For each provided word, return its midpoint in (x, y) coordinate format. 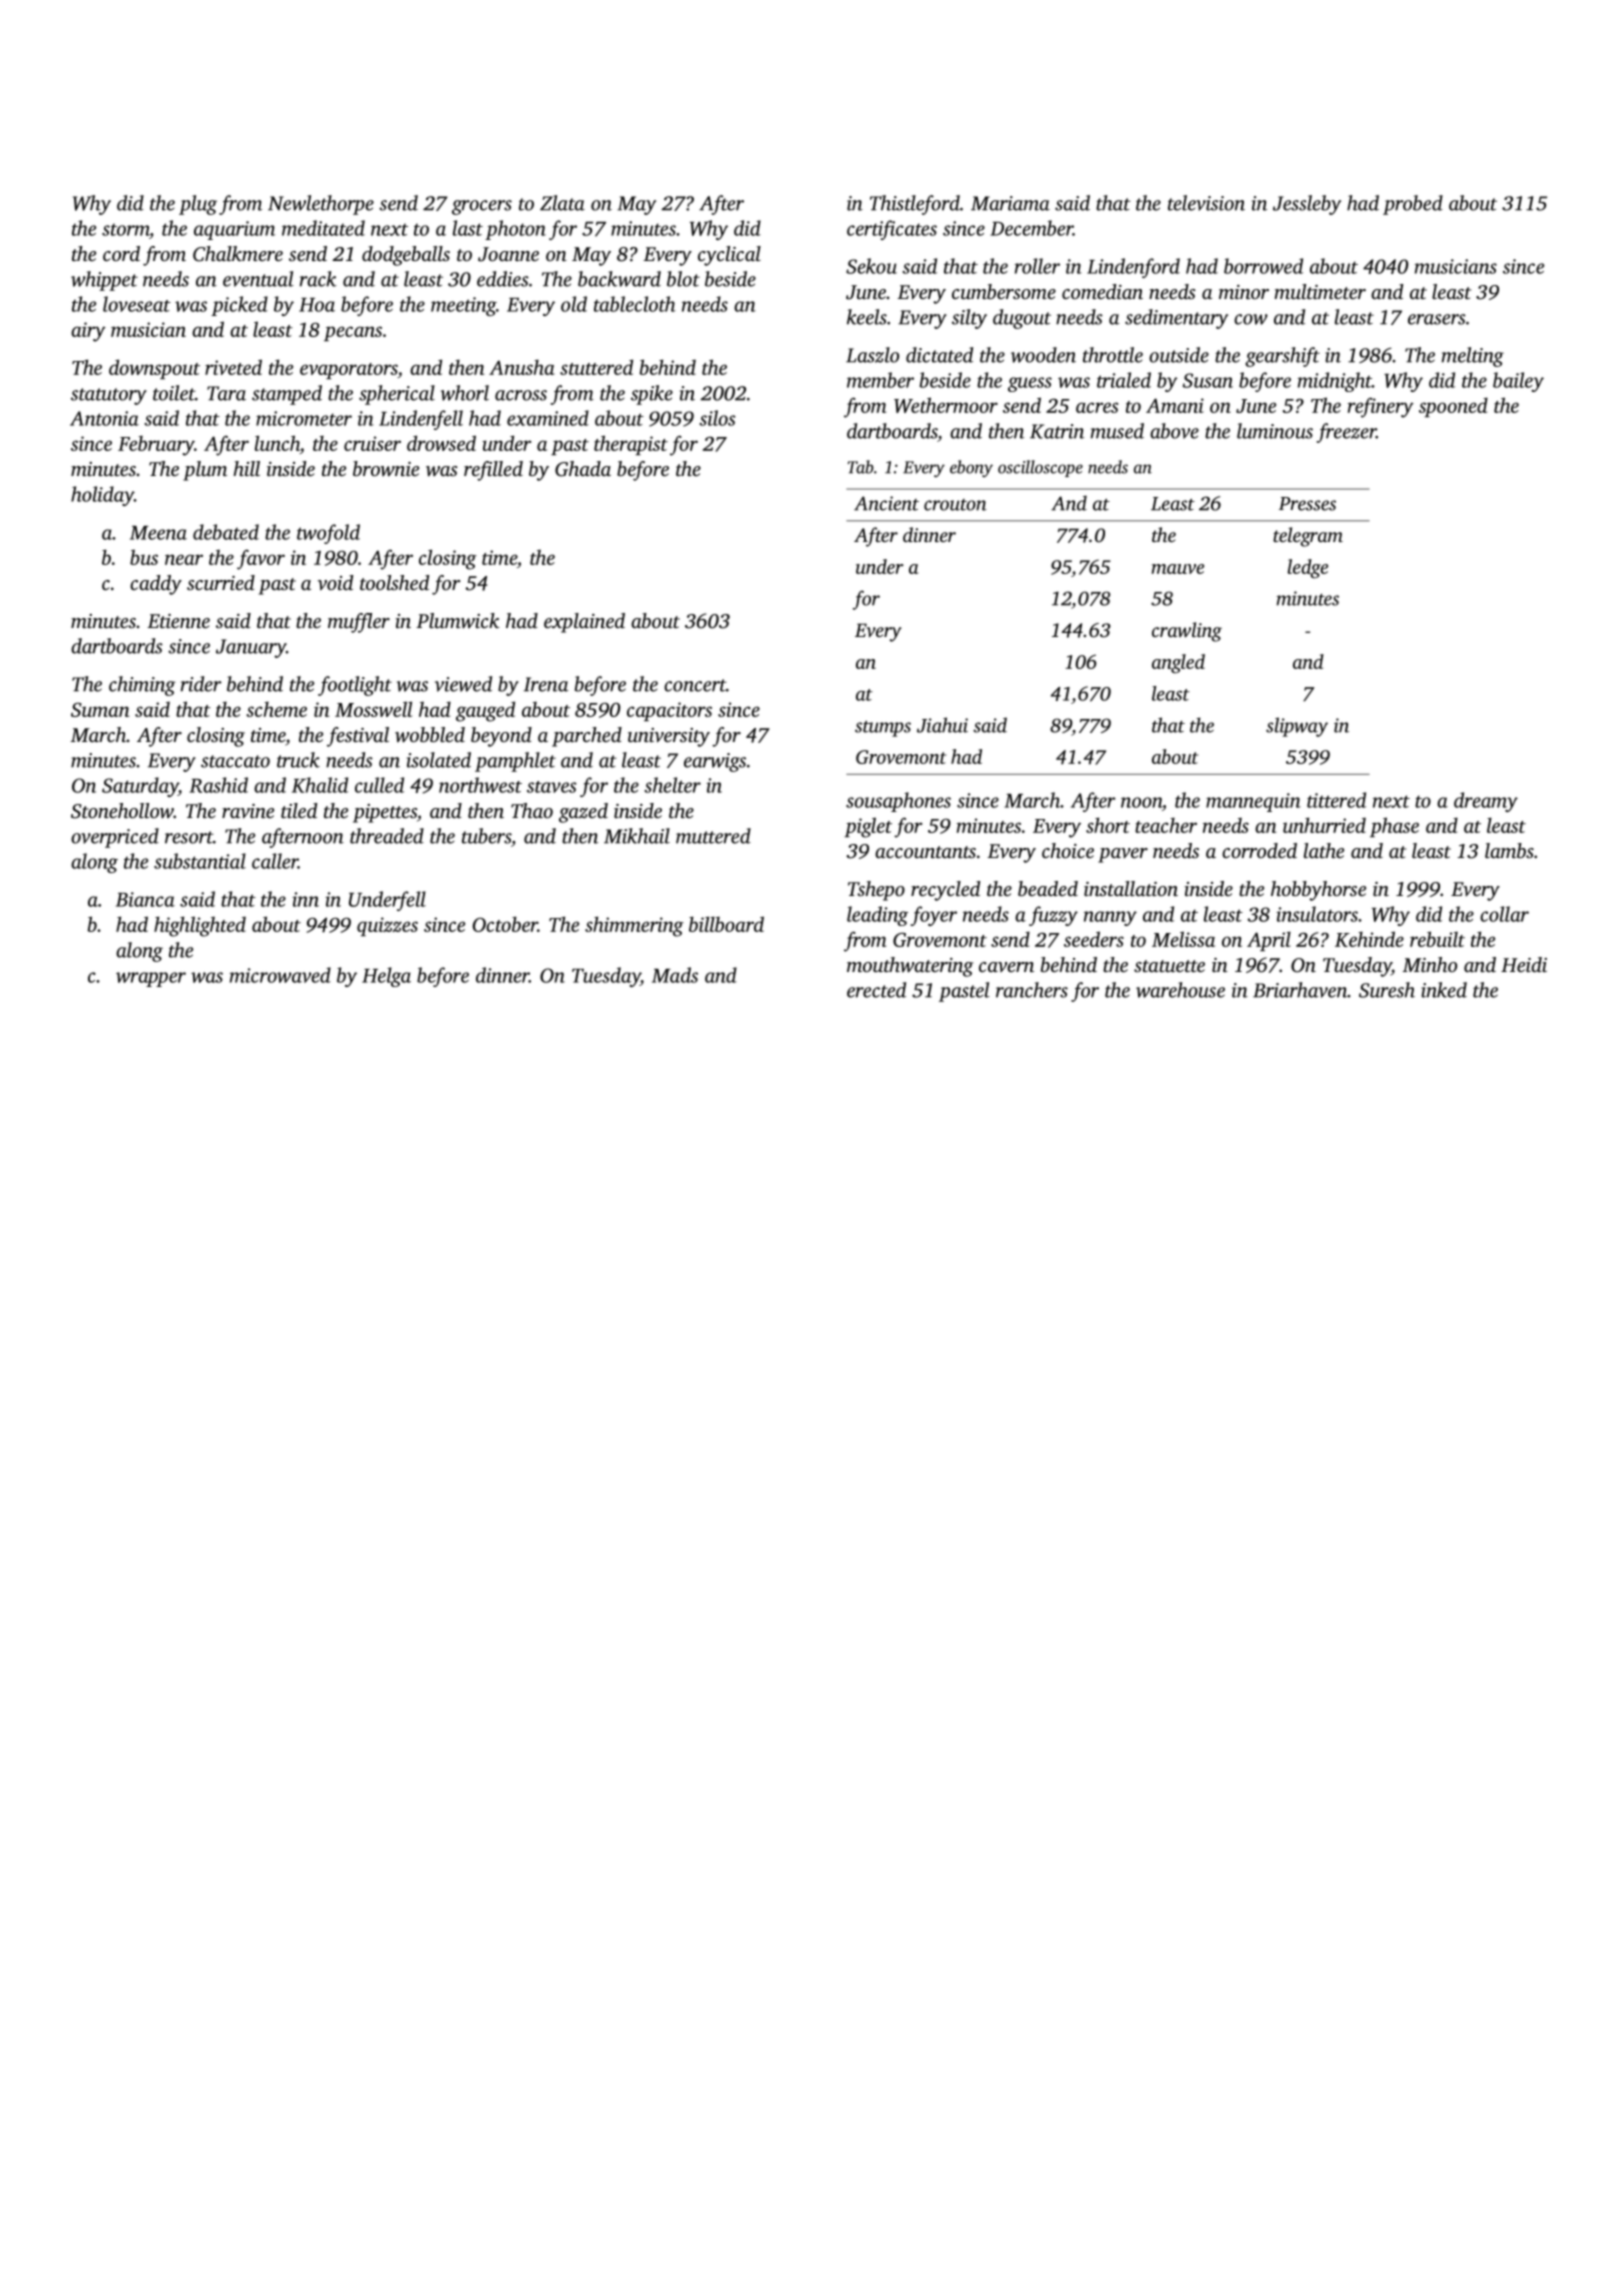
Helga (386, 977)
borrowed (1263, 266)
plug (198, 205)
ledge (1308, 569)
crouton (955, 505)
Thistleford (915, 205)
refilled (493, 471)
